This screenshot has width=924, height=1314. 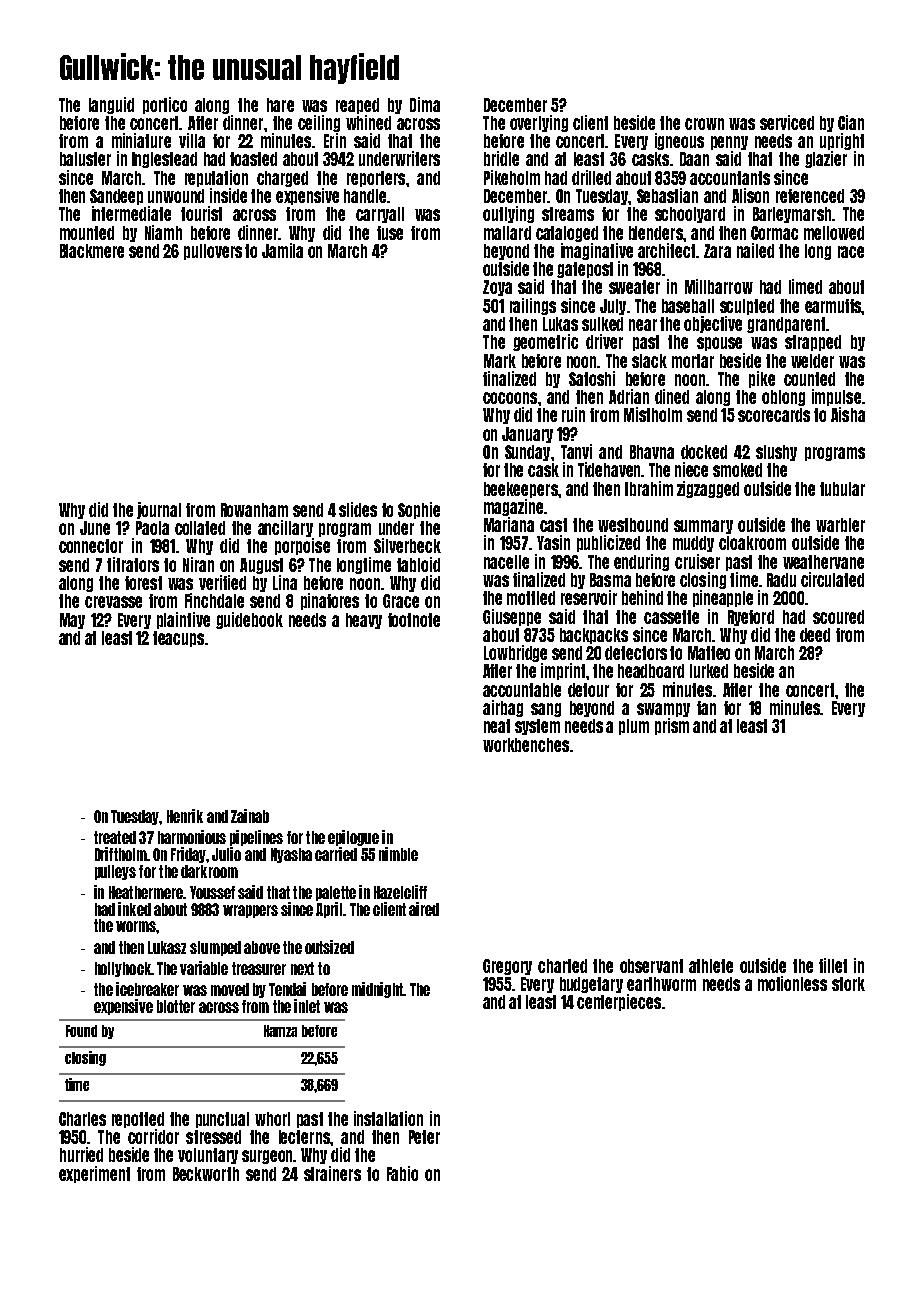 I want to click on Found, so click(x=81, y=1031).
